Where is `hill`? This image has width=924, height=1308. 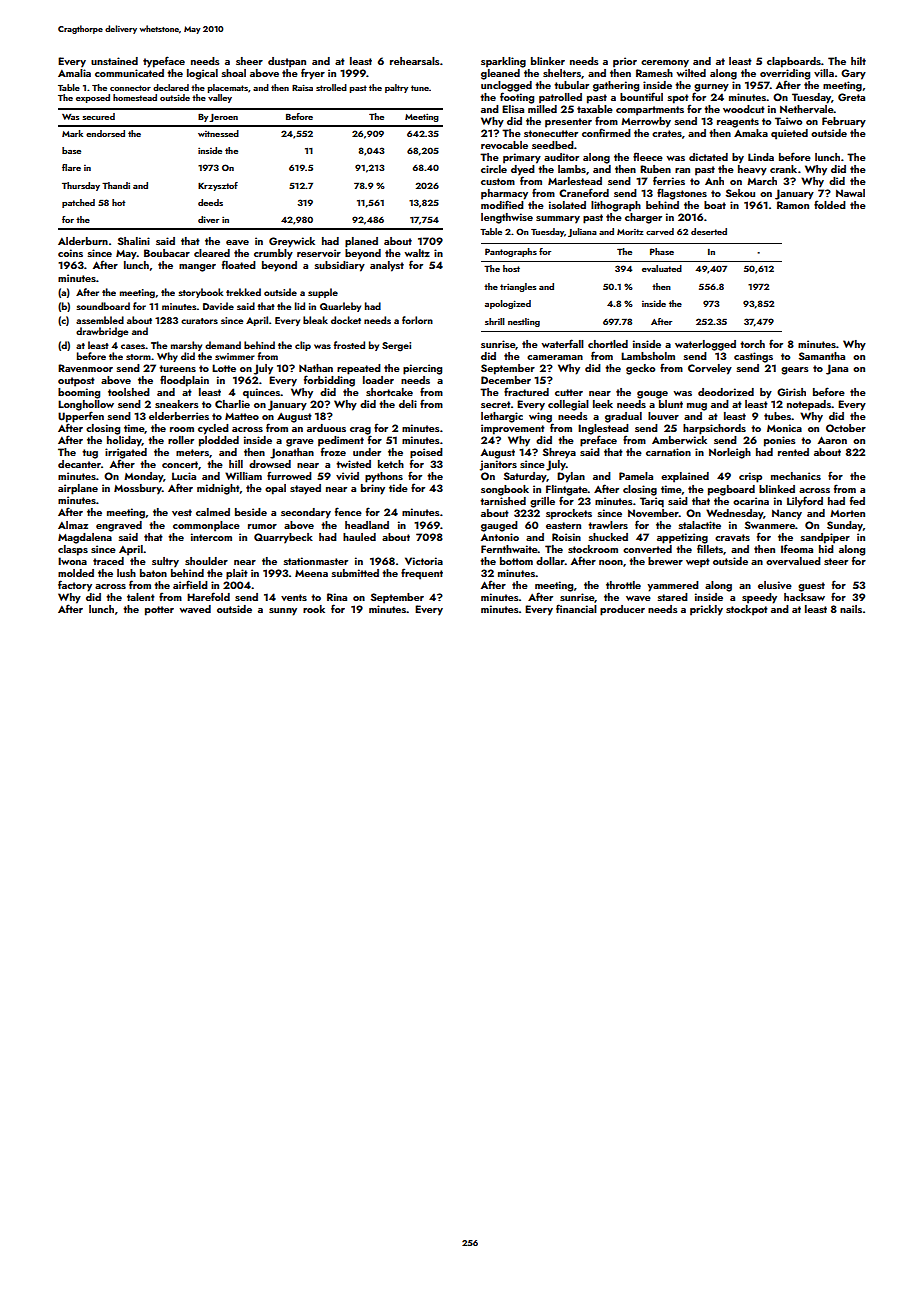 hill is located at coordinates (236, 464).
